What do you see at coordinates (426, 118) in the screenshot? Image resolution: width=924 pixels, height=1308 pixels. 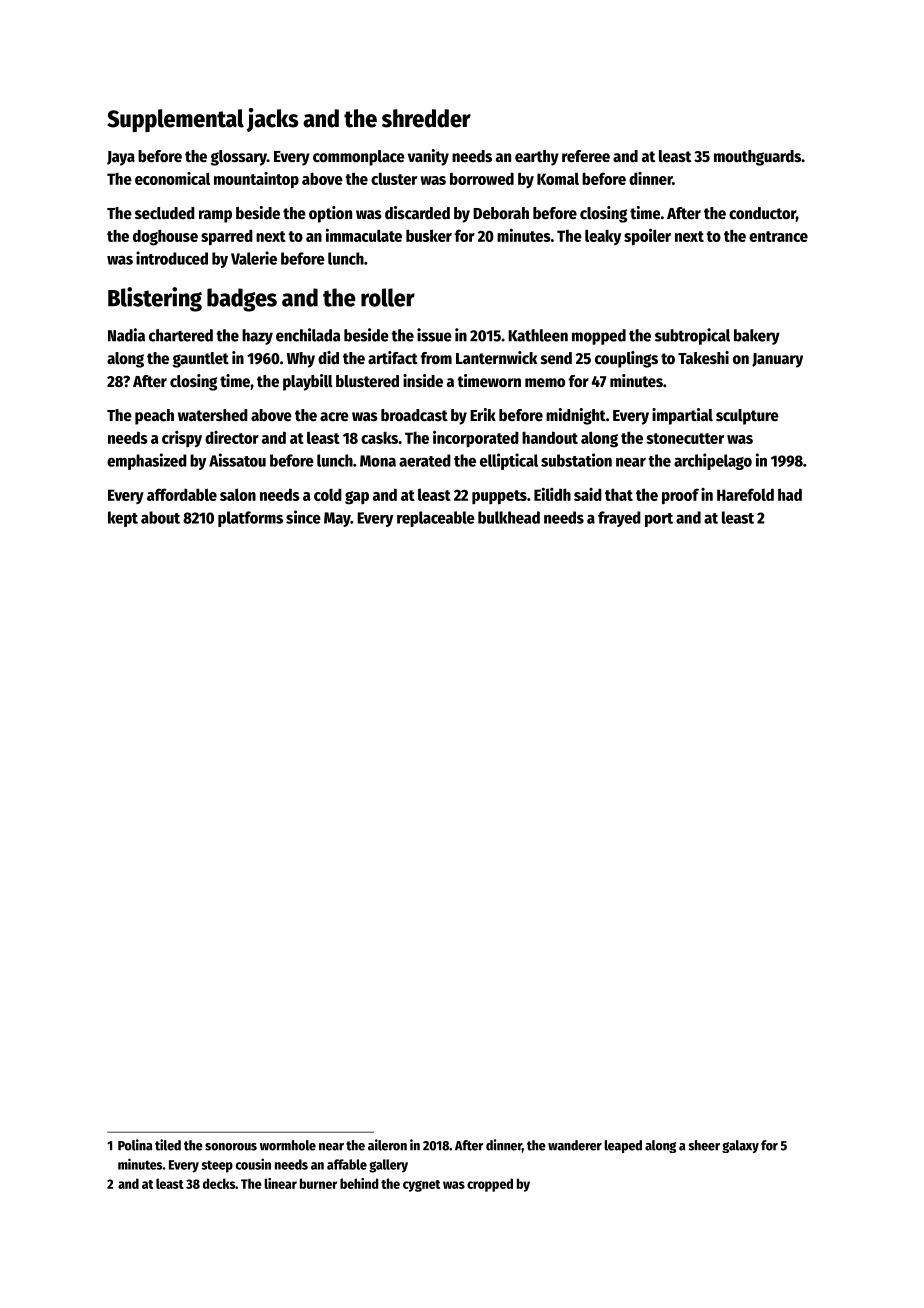 I see `shredder` at bounding box center [426, 118].
